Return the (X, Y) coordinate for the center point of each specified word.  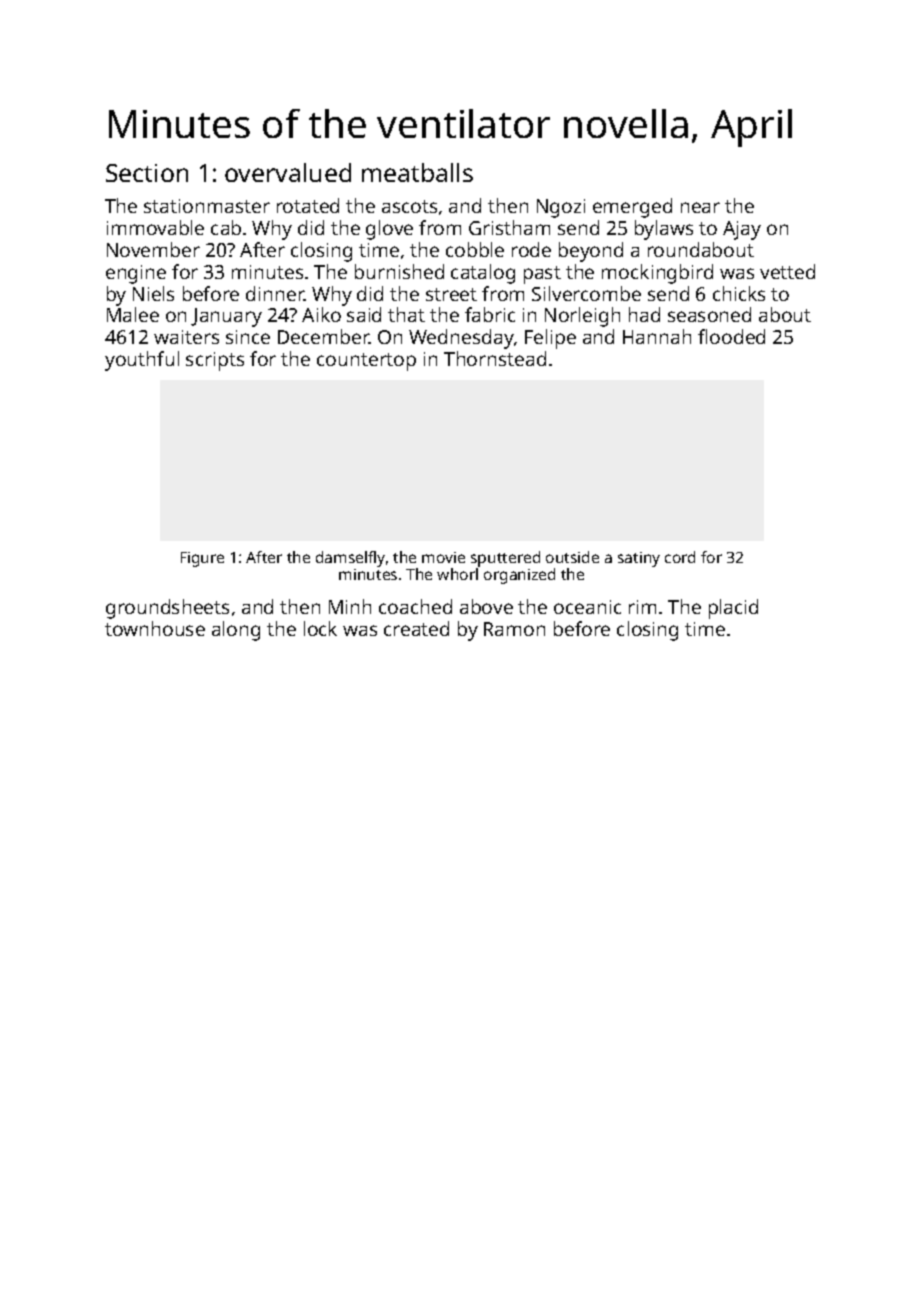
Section (147, 173)
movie (443, 557)
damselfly (350, 559)
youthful (142, 361)
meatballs (417, 172)
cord (680, 557)
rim (642, 607)
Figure (202, 559)
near (700, 207)
